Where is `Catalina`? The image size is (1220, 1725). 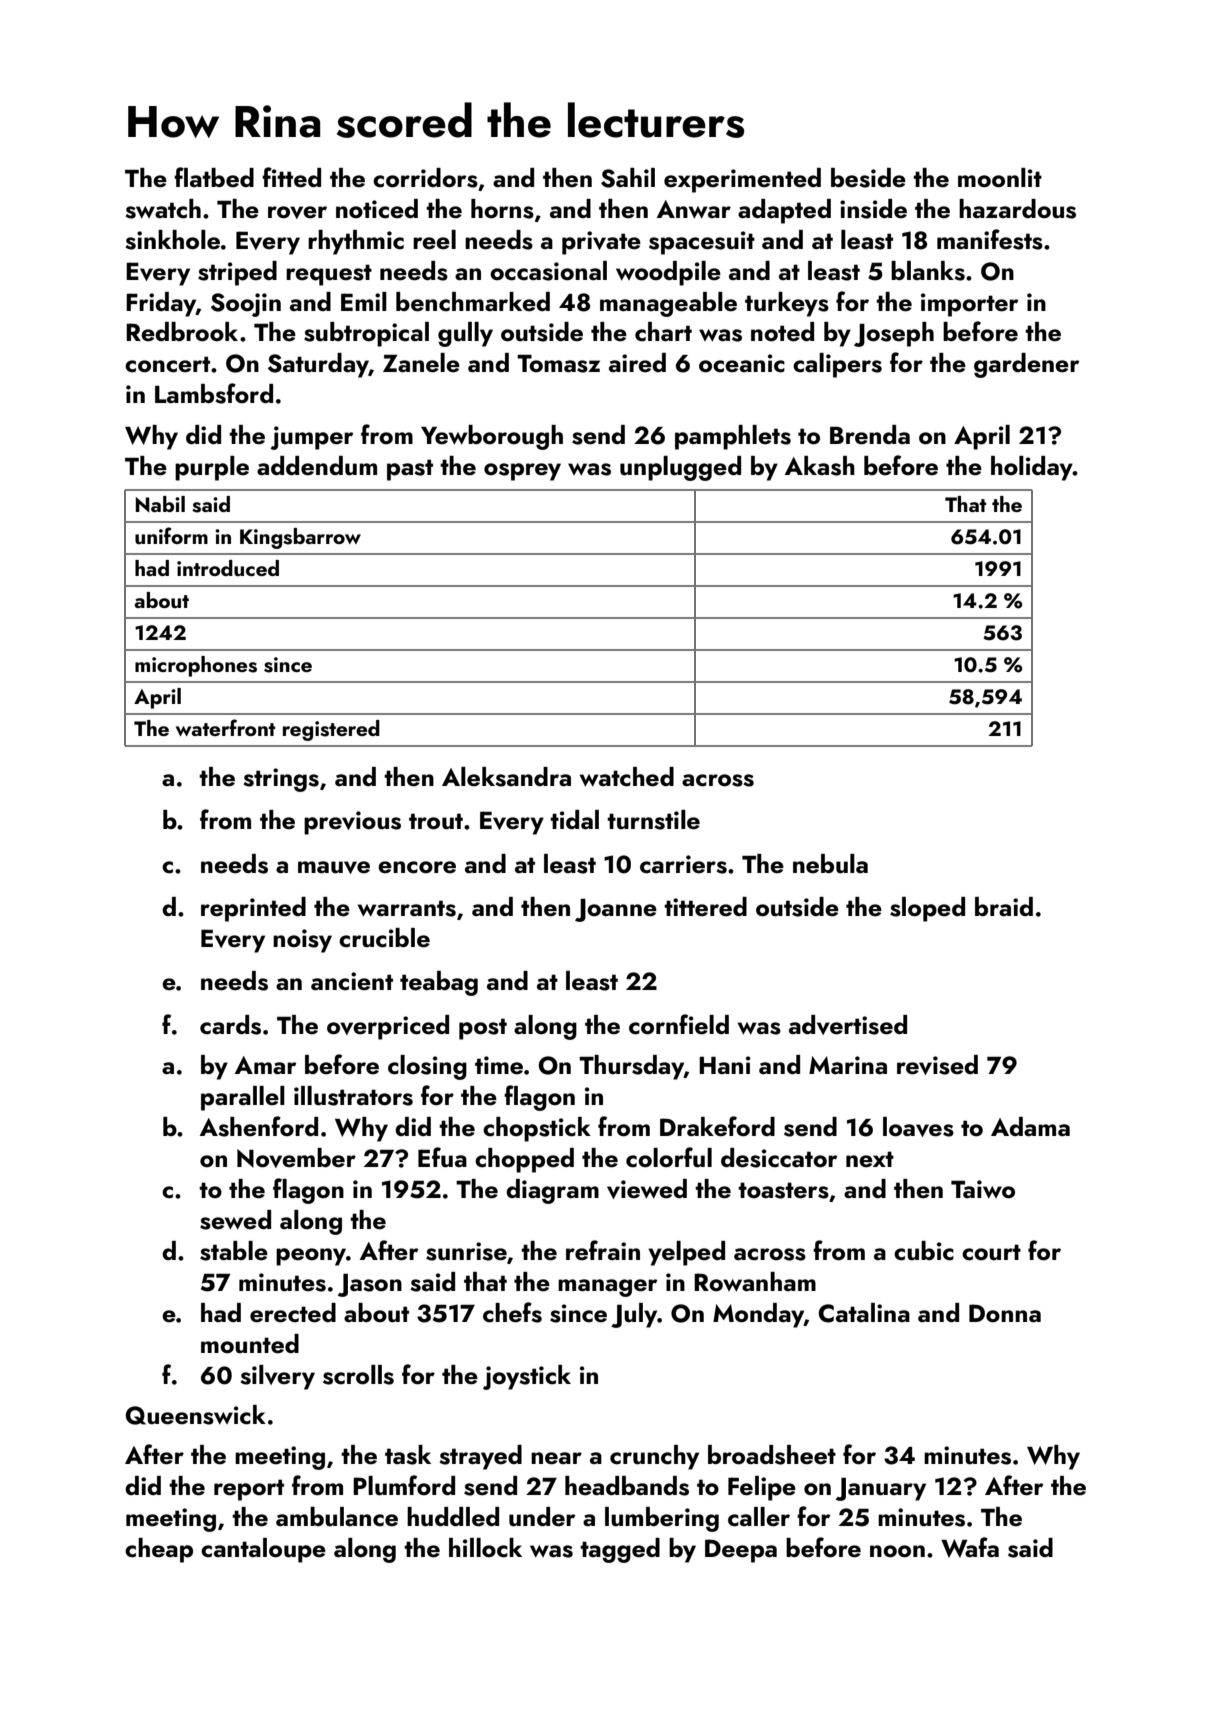
Catalina is located at coordinates (864, 1313).
